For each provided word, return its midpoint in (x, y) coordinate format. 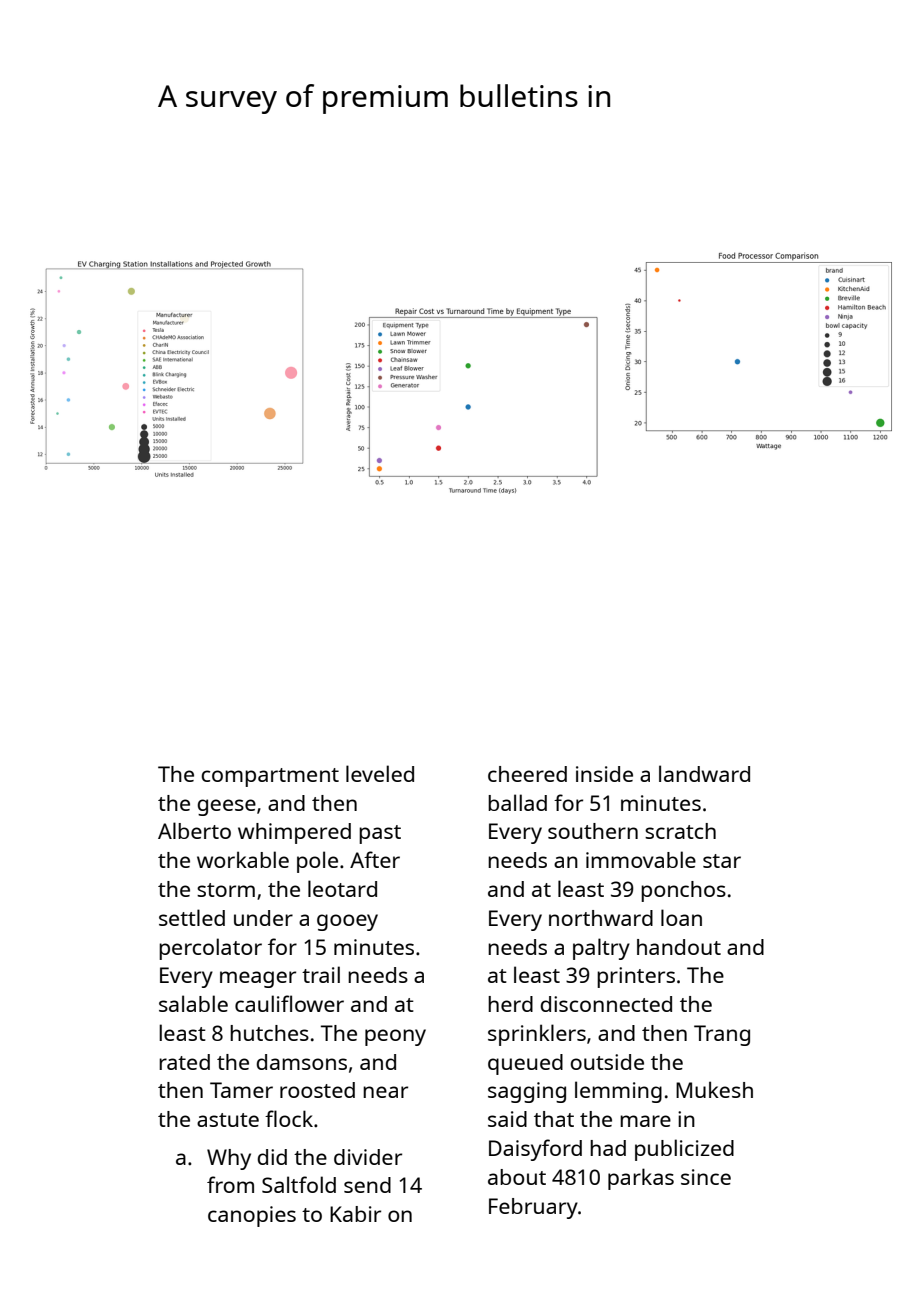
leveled (380, 773)
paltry (601, 949)
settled (192, 917)
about (517, 1177)
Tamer (241, 1090)
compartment (270, 777)
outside (607, 1062)
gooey (347, 922)
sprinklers (537, 1035)
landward (704, 773)
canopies (252, 1216)
